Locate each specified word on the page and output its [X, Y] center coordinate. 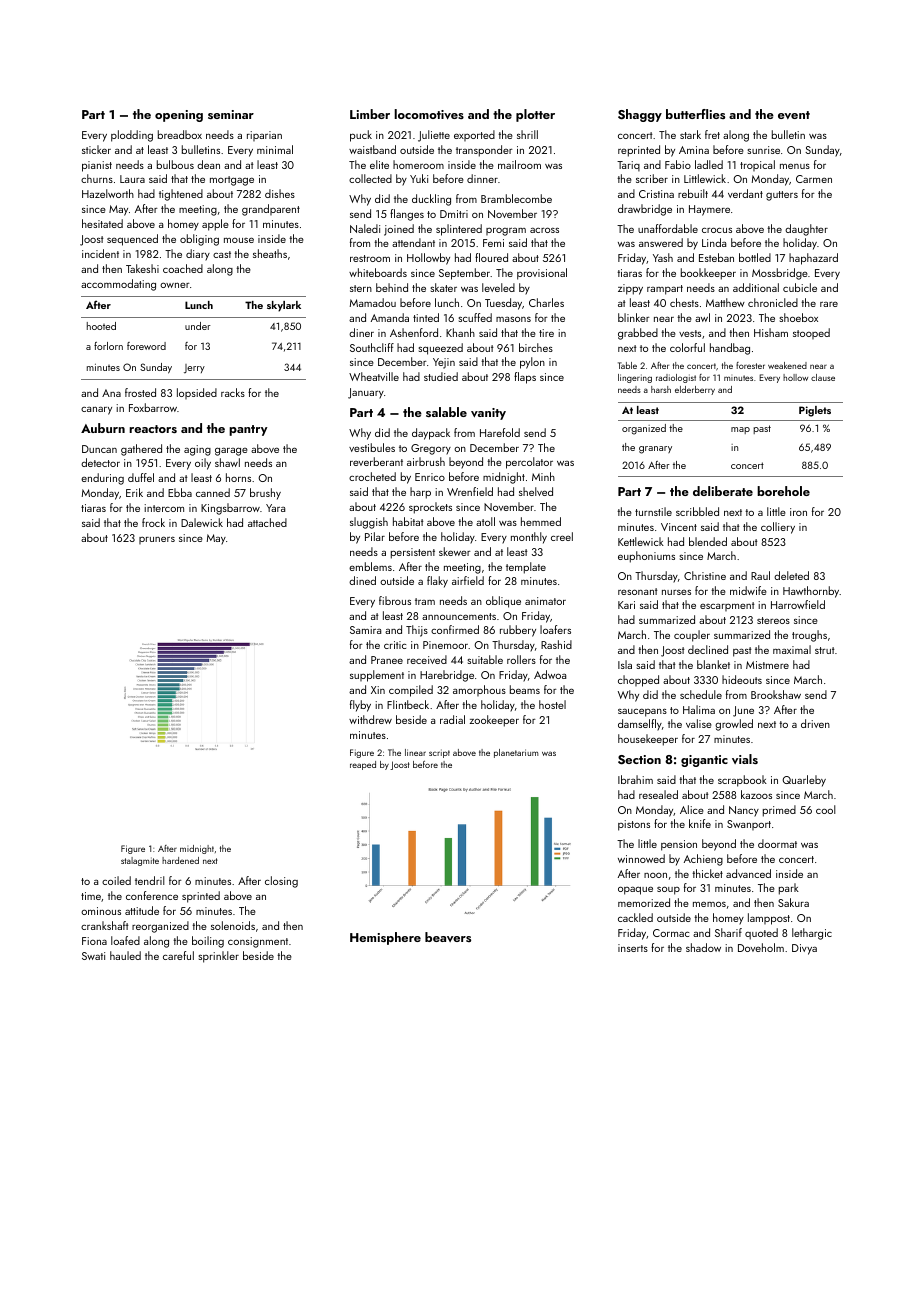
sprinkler [219, 957]
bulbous [175, 164]
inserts [633, 948]
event [794, 115]
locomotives [429, 114]
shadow [703, 947]
